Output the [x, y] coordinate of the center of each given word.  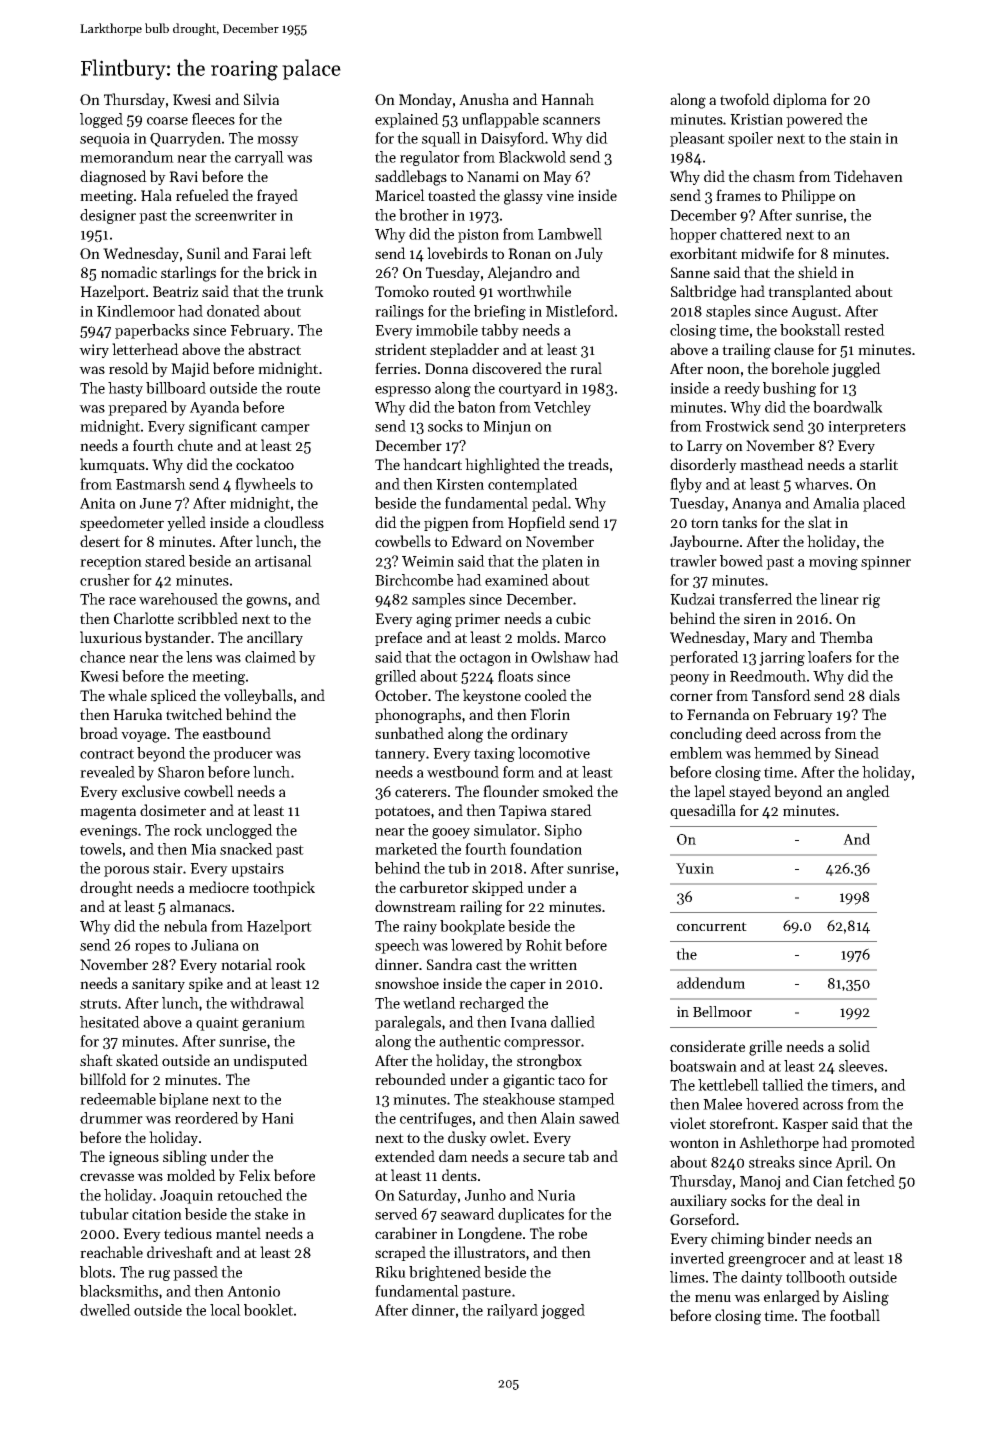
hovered [772, 1104]
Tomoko [402, 291]
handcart [432, 464]
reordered [207, 1118]
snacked [246, 849]
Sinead [857, 753]
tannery [400, 755]
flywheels [265, 485]
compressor [542, 1044]
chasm [774, 176]
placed [884, 504]
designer [108, 216]
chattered [751, 234]
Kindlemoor [136, 311]
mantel [238, 1233]
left [301, 253]
